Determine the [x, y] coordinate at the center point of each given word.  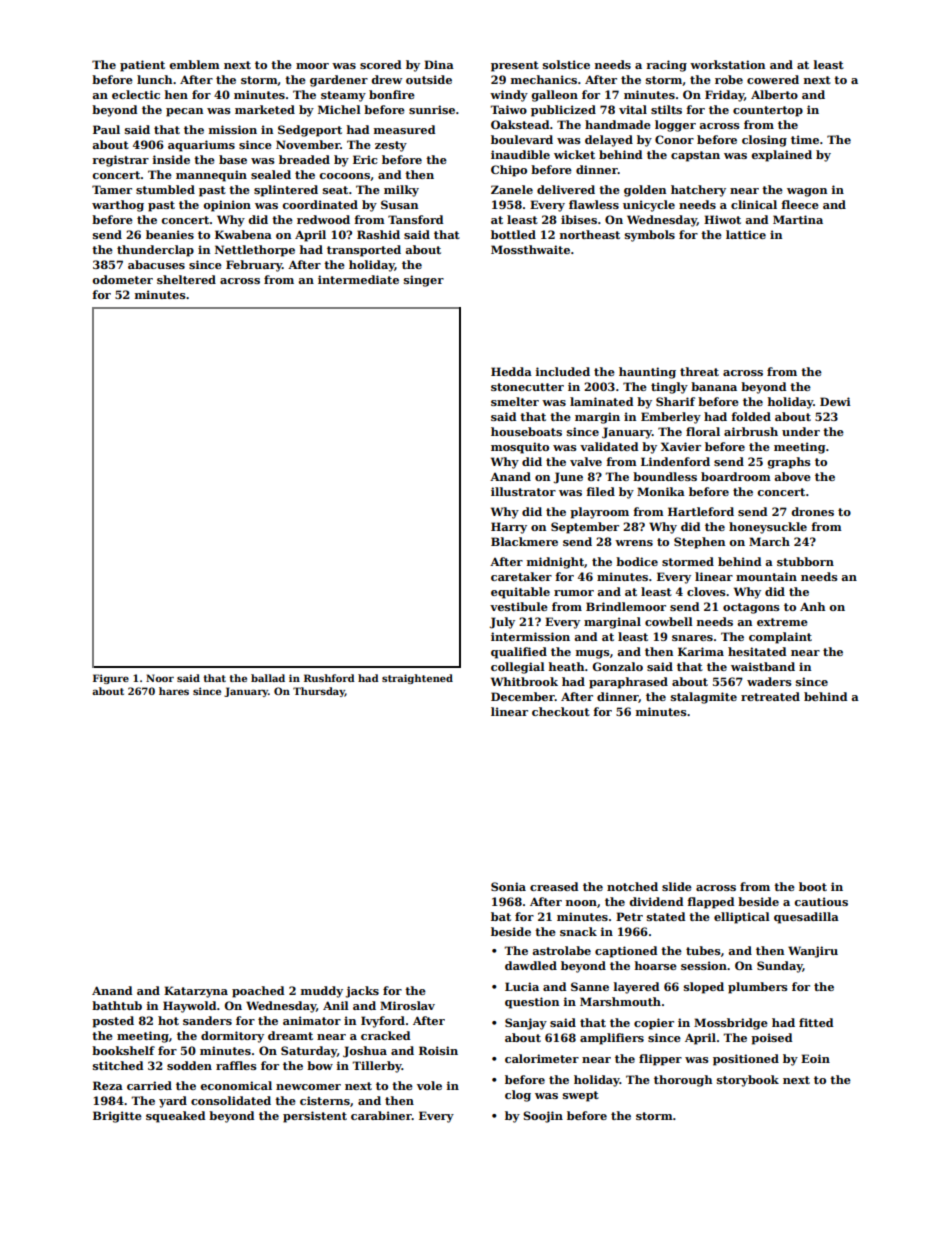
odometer [123, 279]
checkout [561, 711]
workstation [727, 64]
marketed [265, 109]
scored [380, 64]
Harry [509, 528]
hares [174, 691]
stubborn [805, 561]
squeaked [175, 1117]
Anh [812, 606]
